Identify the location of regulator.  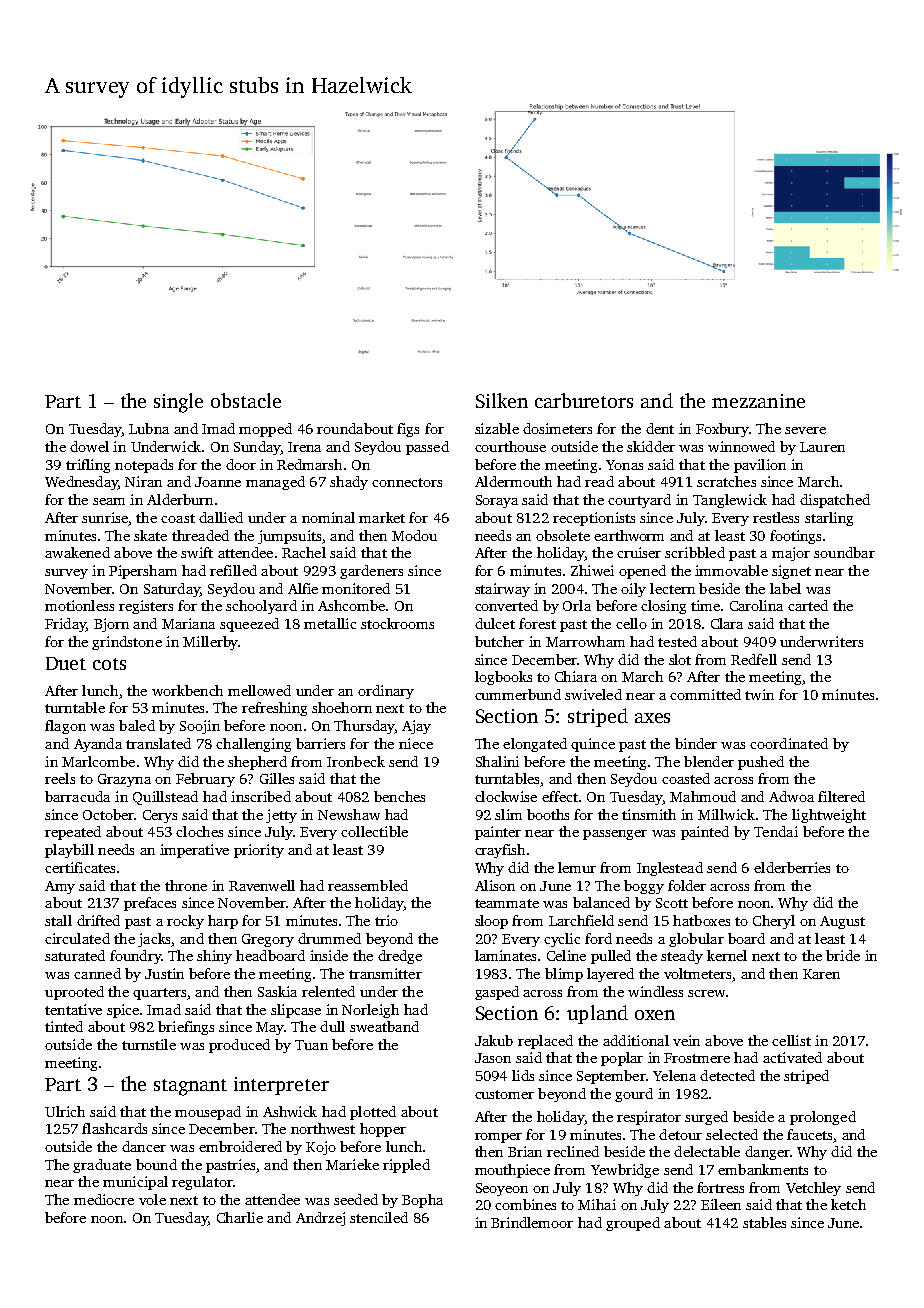
(202, 1183).
